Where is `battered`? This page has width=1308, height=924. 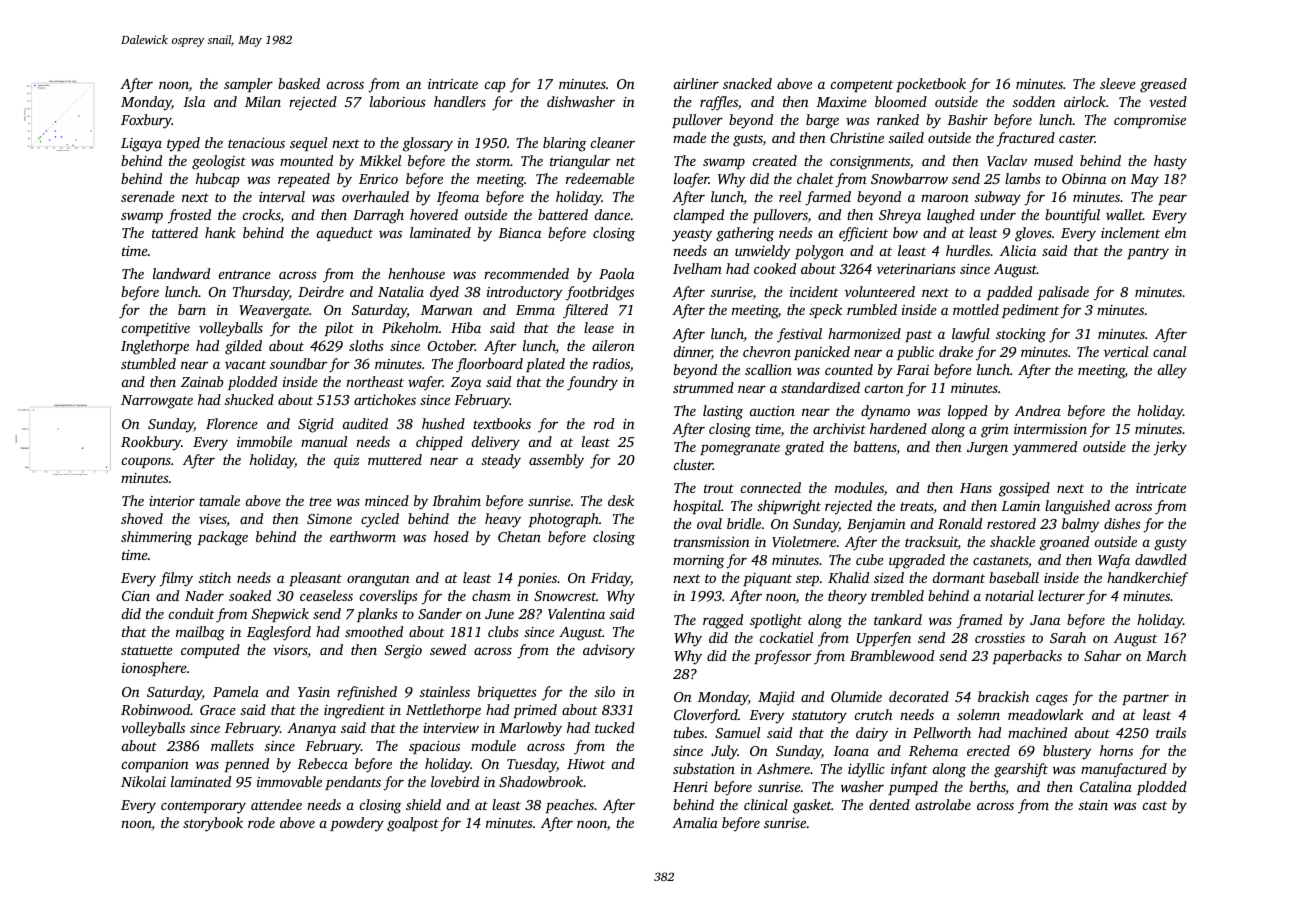
battered is located at coordinates (563, 214).
